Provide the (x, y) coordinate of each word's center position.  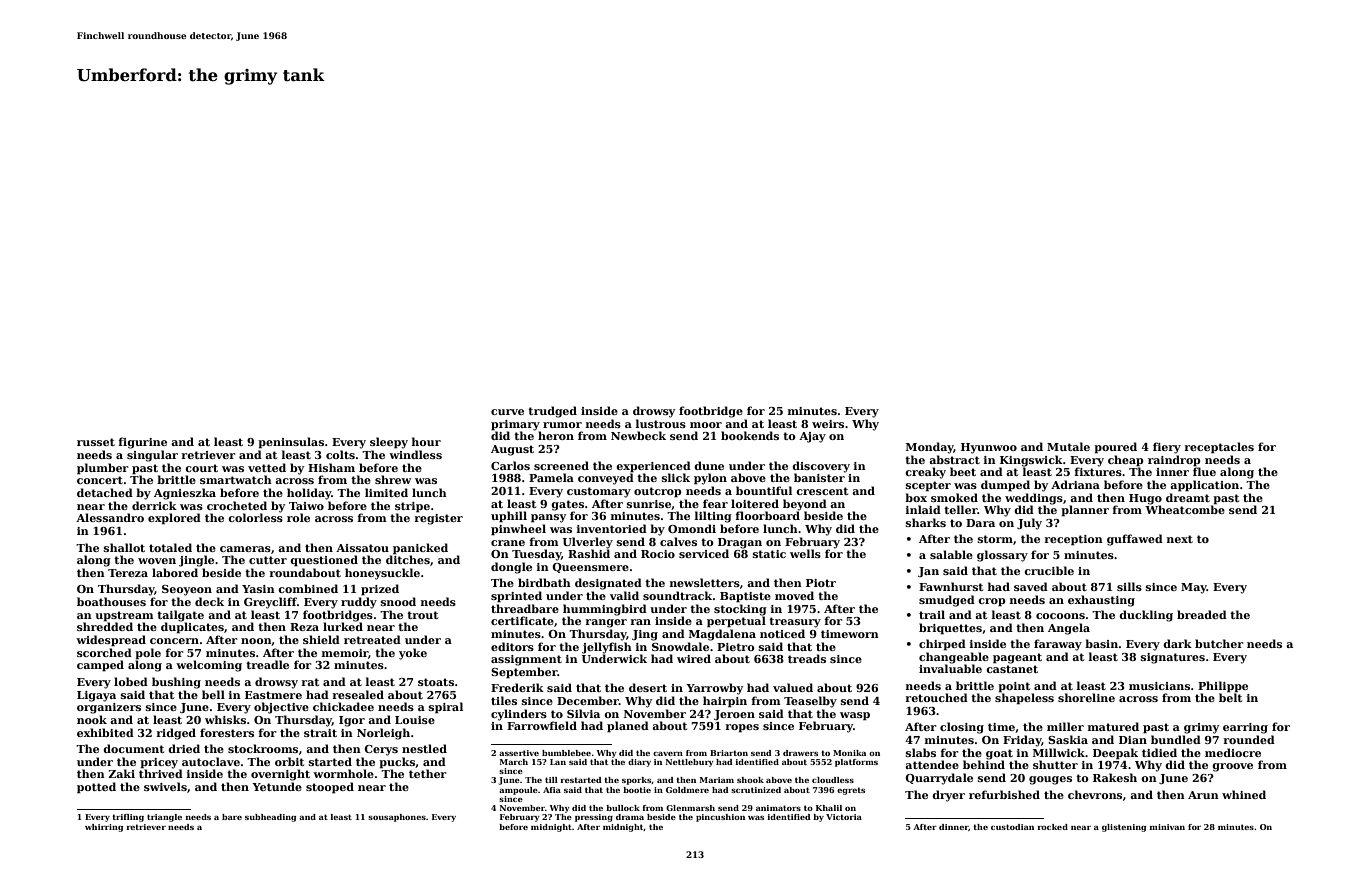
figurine (143, 443)
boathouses (111, 601)
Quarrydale (939, 779)
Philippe (1223, 687)
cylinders (519, 715)
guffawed (1135, 540)
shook (750, 780)
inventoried (612, 528)
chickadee (343, 706)
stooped (330, 788)
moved (794, 595)
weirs (828, 424)
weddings (1034, 499)
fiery (1167, 448)
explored (174, 519)
